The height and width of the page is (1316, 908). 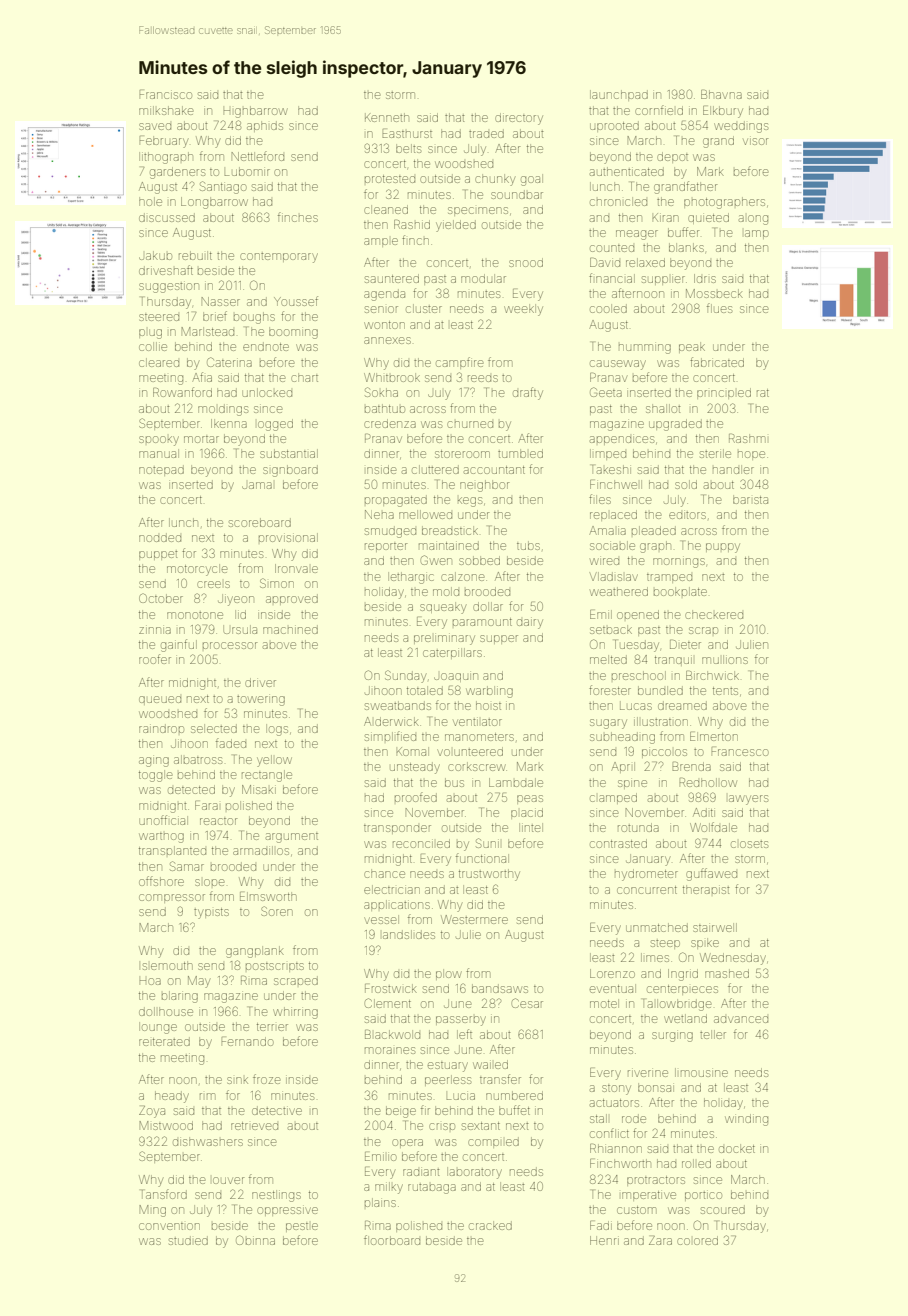 What do you see at coordinates (160, 537) in the page?
I see `nodded` at bounding box center [160, 537].
